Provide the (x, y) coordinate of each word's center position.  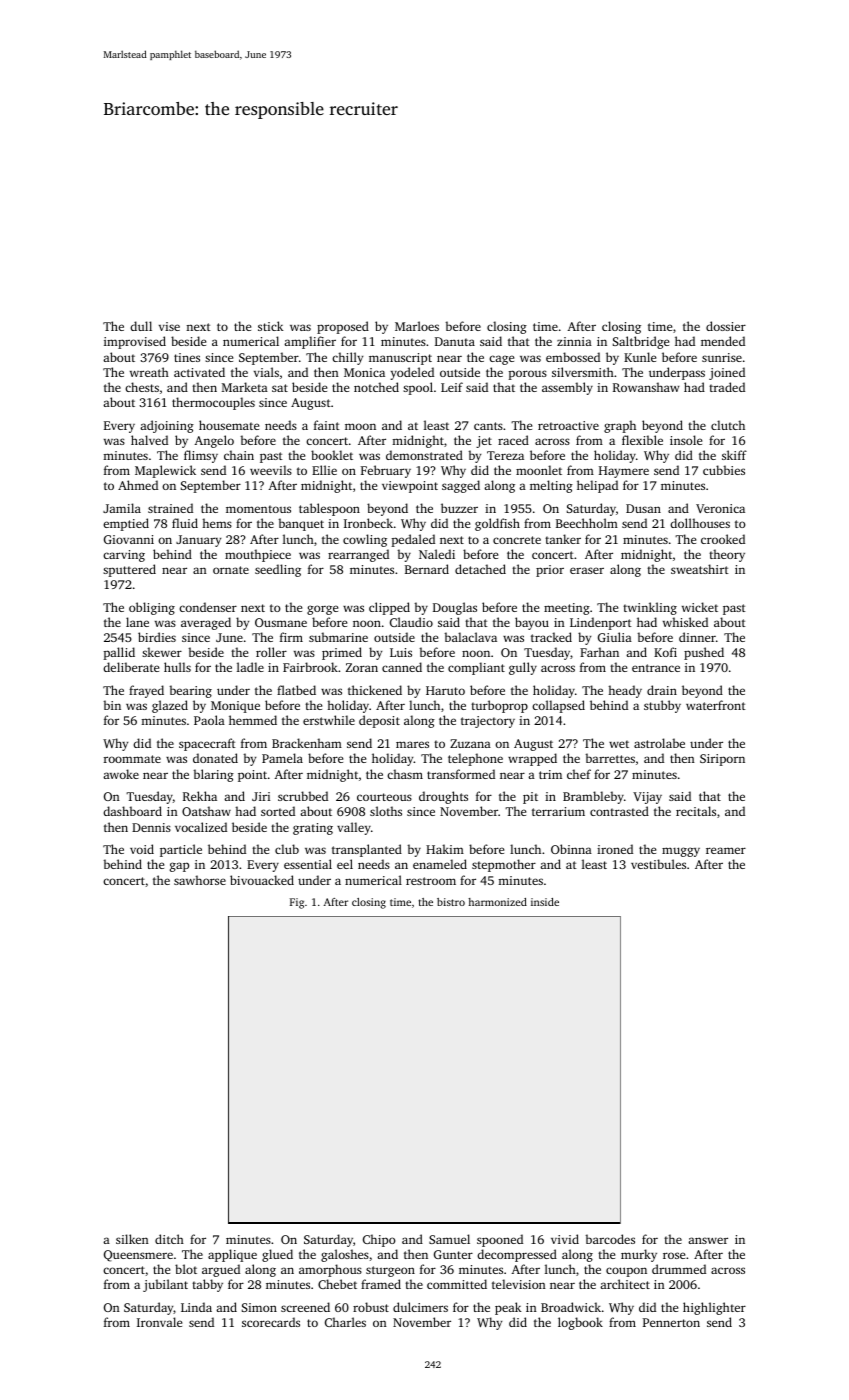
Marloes (417, 326)
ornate (231, 570)
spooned (500, 1240)
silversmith (583, 372)
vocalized (201, 827)
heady (625, 691)
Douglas (455, 608)
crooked (723, 539)
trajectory (488, 722)
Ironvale (159, 1322)
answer (708, 1240)
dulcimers (420, 1307)
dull (141, 326)
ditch (169, 1239)
